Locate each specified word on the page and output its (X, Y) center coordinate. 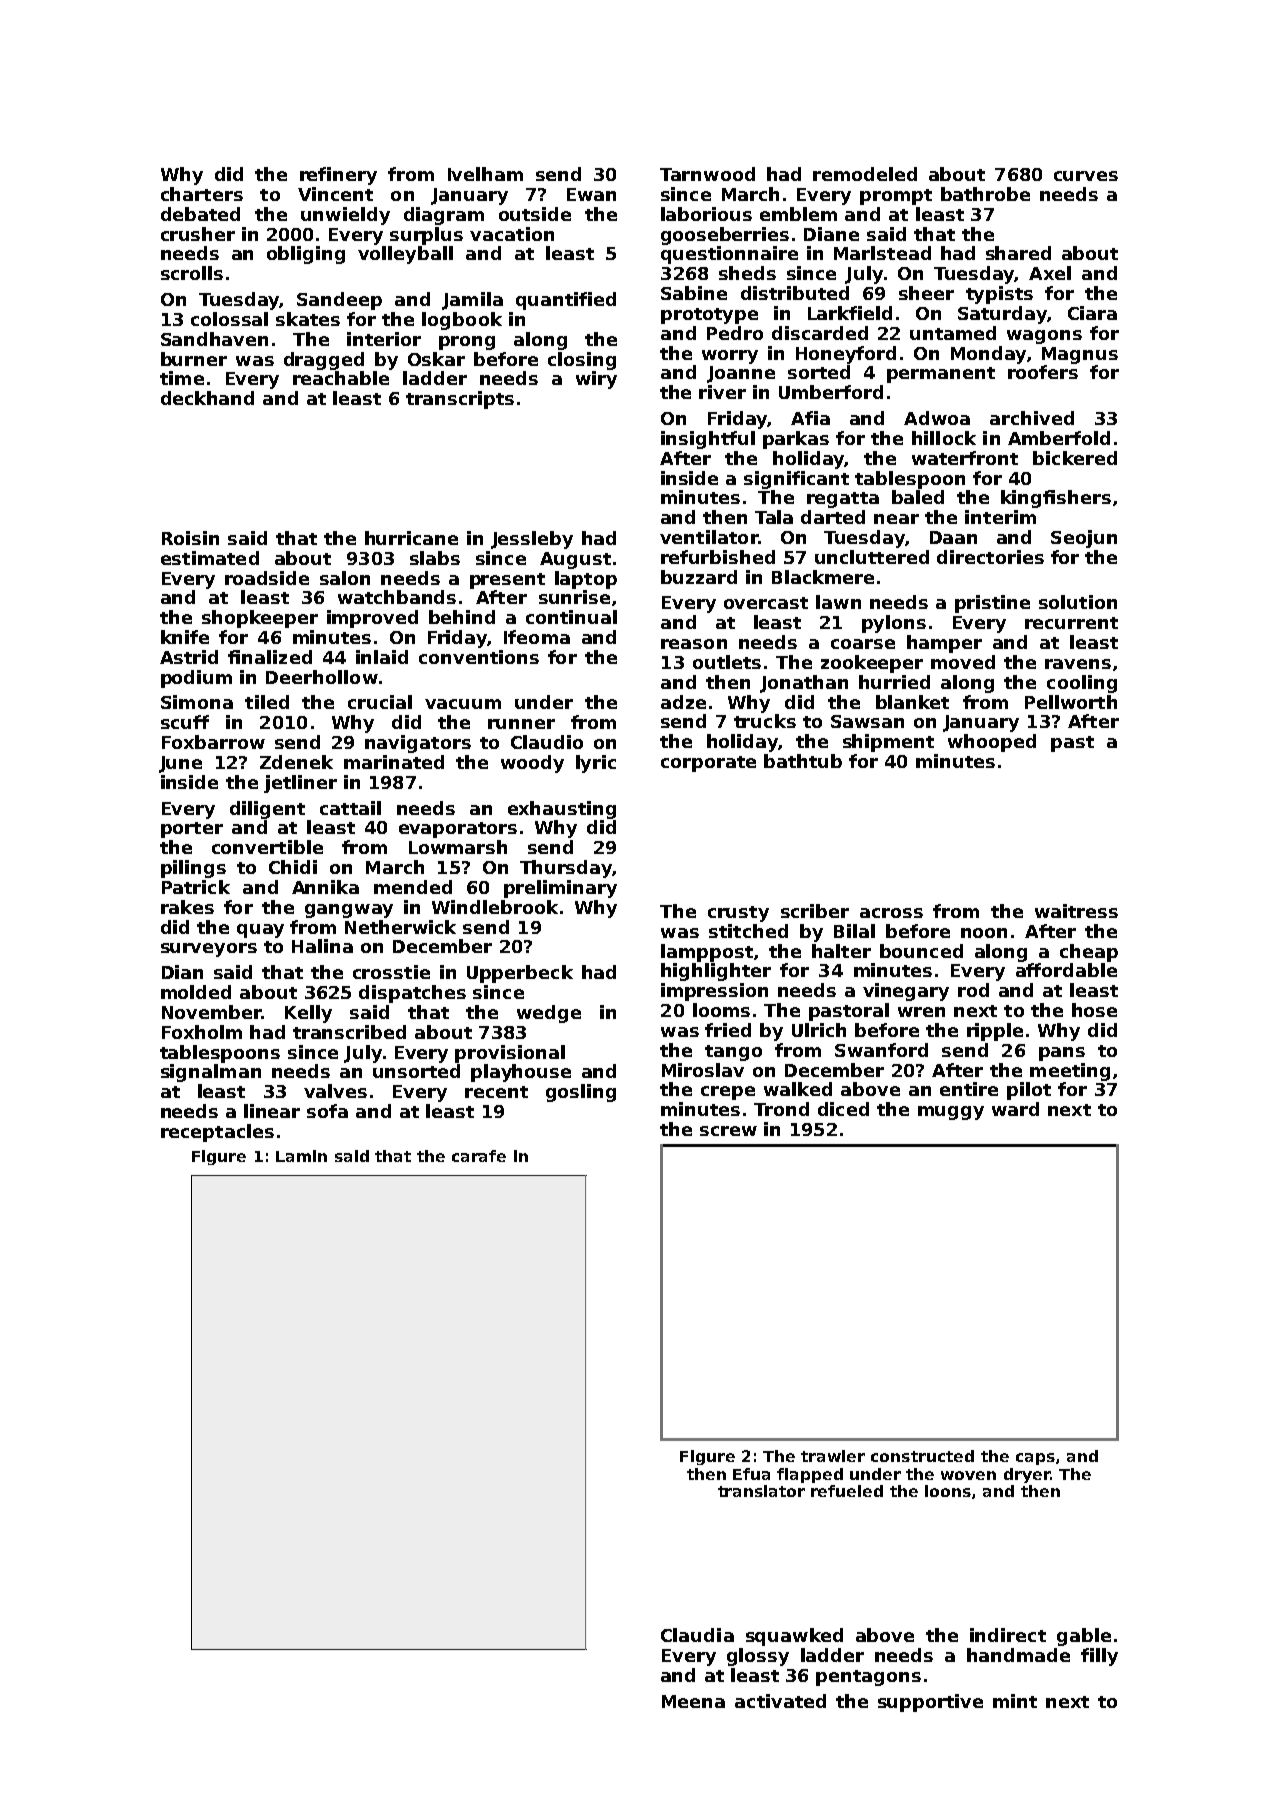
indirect (1008, 1635)
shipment (888, 743)
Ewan (591, 194)
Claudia (697, 1635)
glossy (758, 1657)
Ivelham (485, 174)
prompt (896, 197)
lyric (596, 764)
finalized (270, 657)
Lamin (301, 1156)
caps (1035, 1459)
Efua (751, 1474)
